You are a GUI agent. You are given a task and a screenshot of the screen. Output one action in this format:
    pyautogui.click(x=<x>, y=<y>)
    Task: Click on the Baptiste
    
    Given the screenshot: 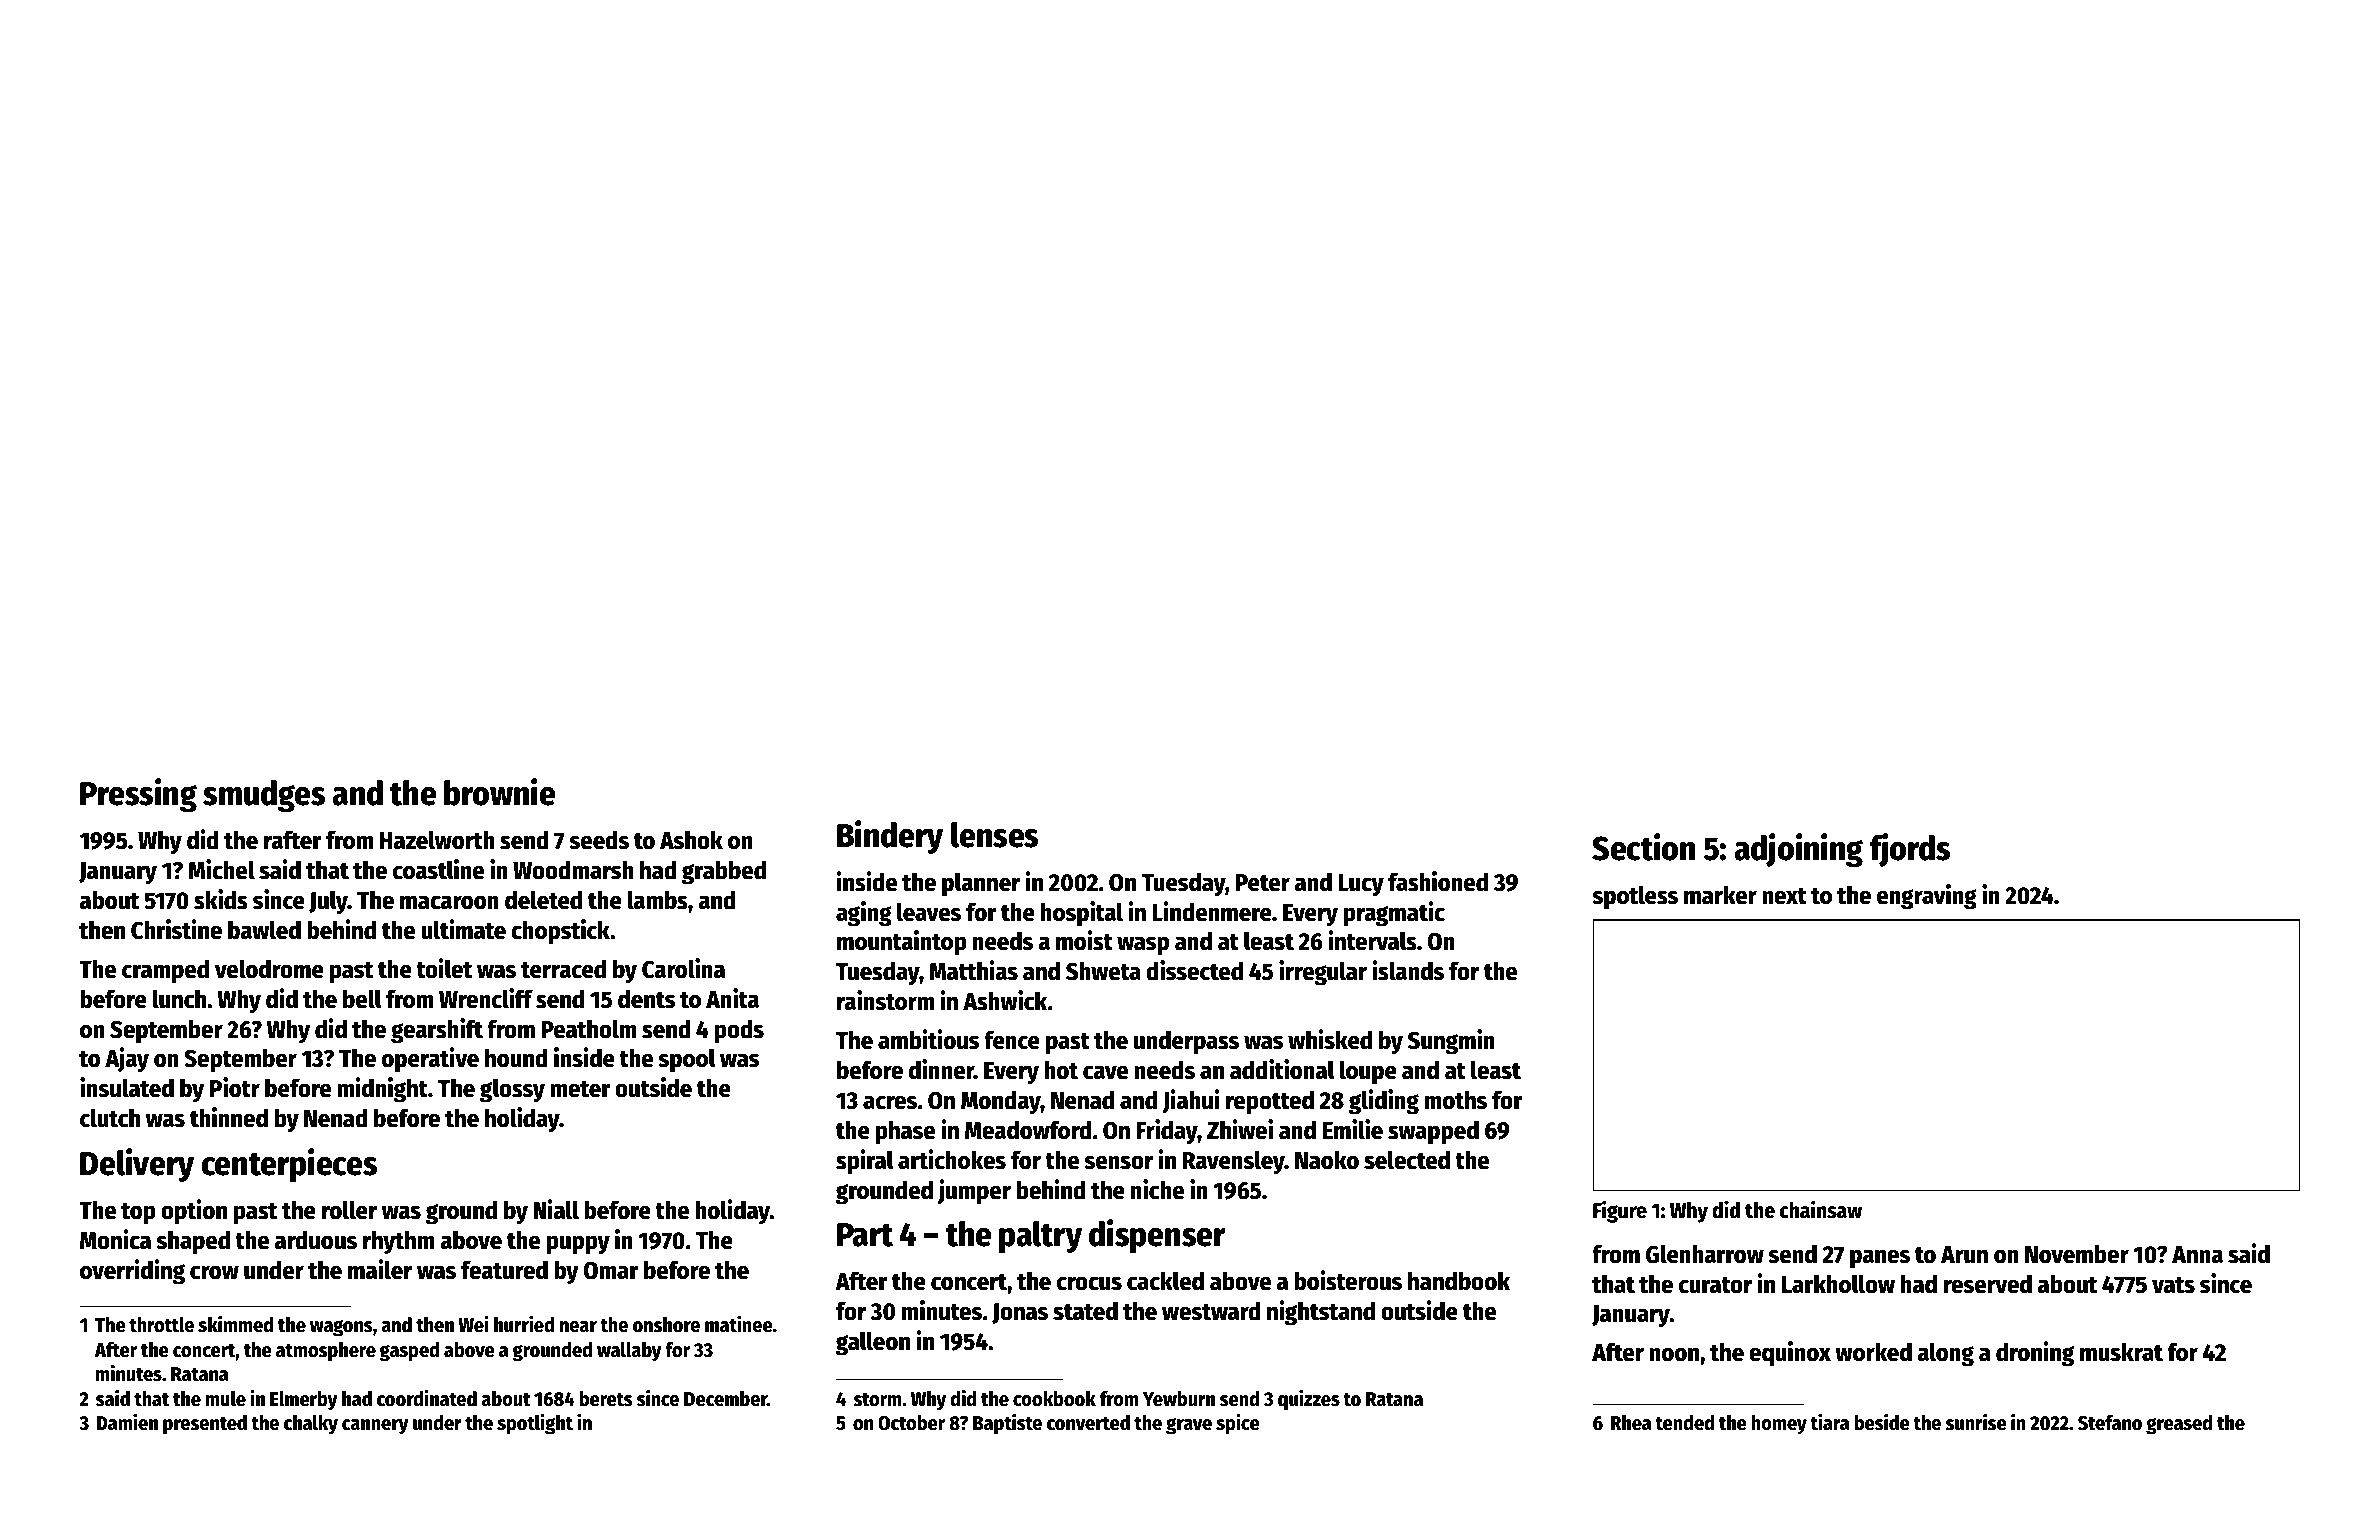 What is the action you would take?
    pyautogui.click(x=1007, y=1424)
